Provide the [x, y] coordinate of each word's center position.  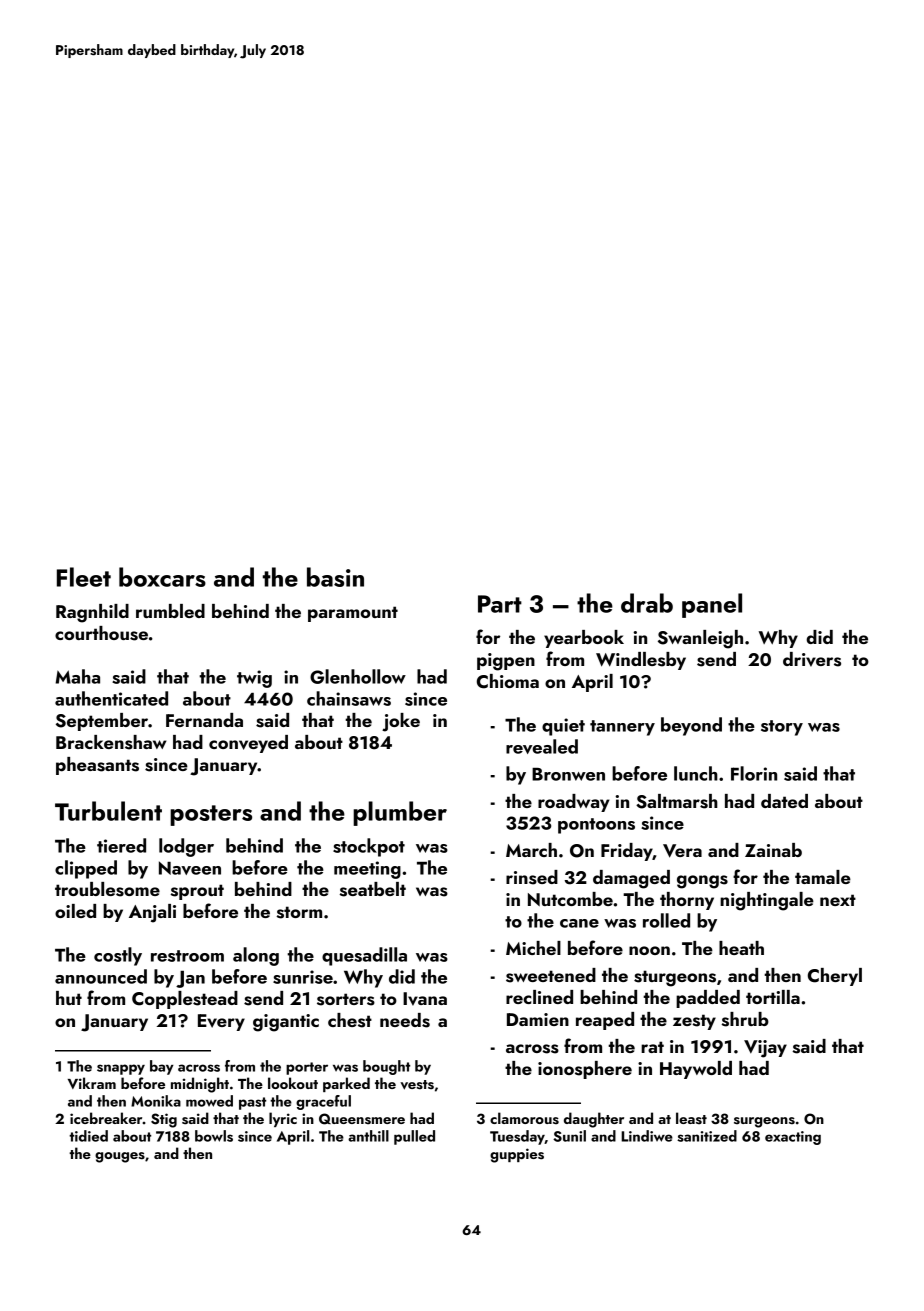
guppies [517, 1155]
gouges [120, 1157]
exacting [793, 1138]
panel [712, 605]
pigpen [506, 662]
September [102, 722]
